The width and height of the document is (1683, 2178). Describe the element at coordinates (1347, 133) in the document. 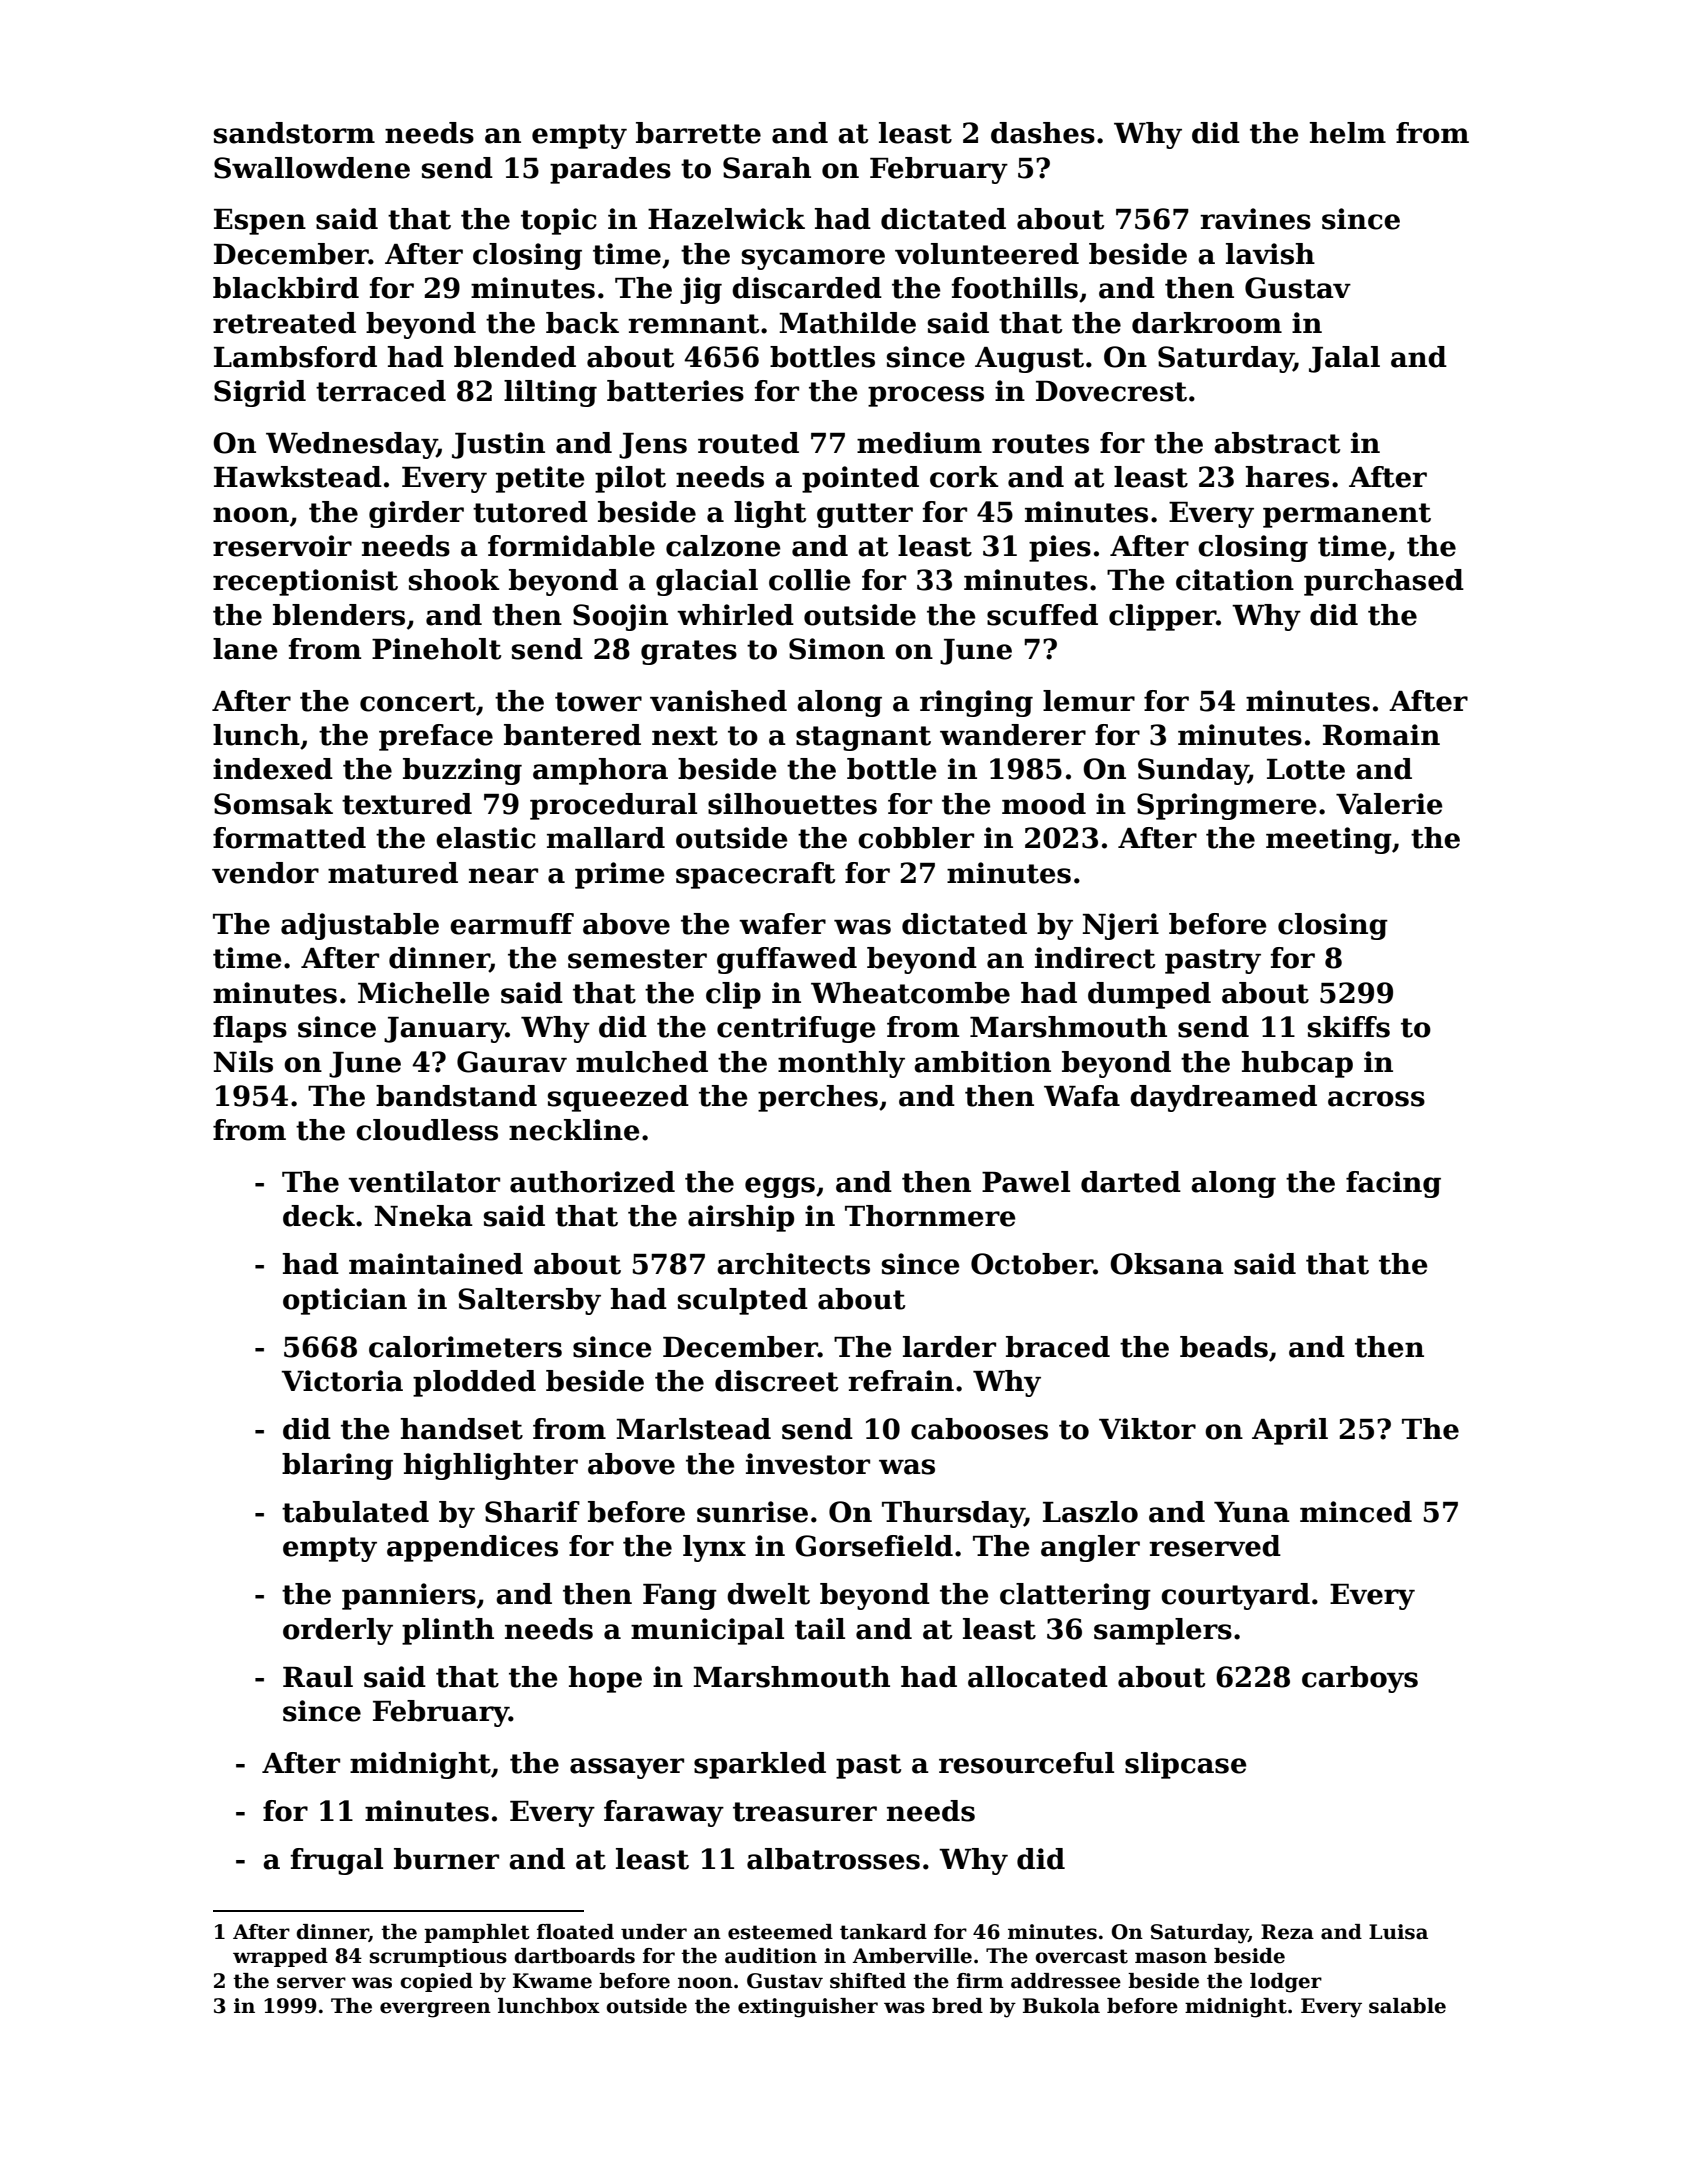

I see `helm` at that location.
